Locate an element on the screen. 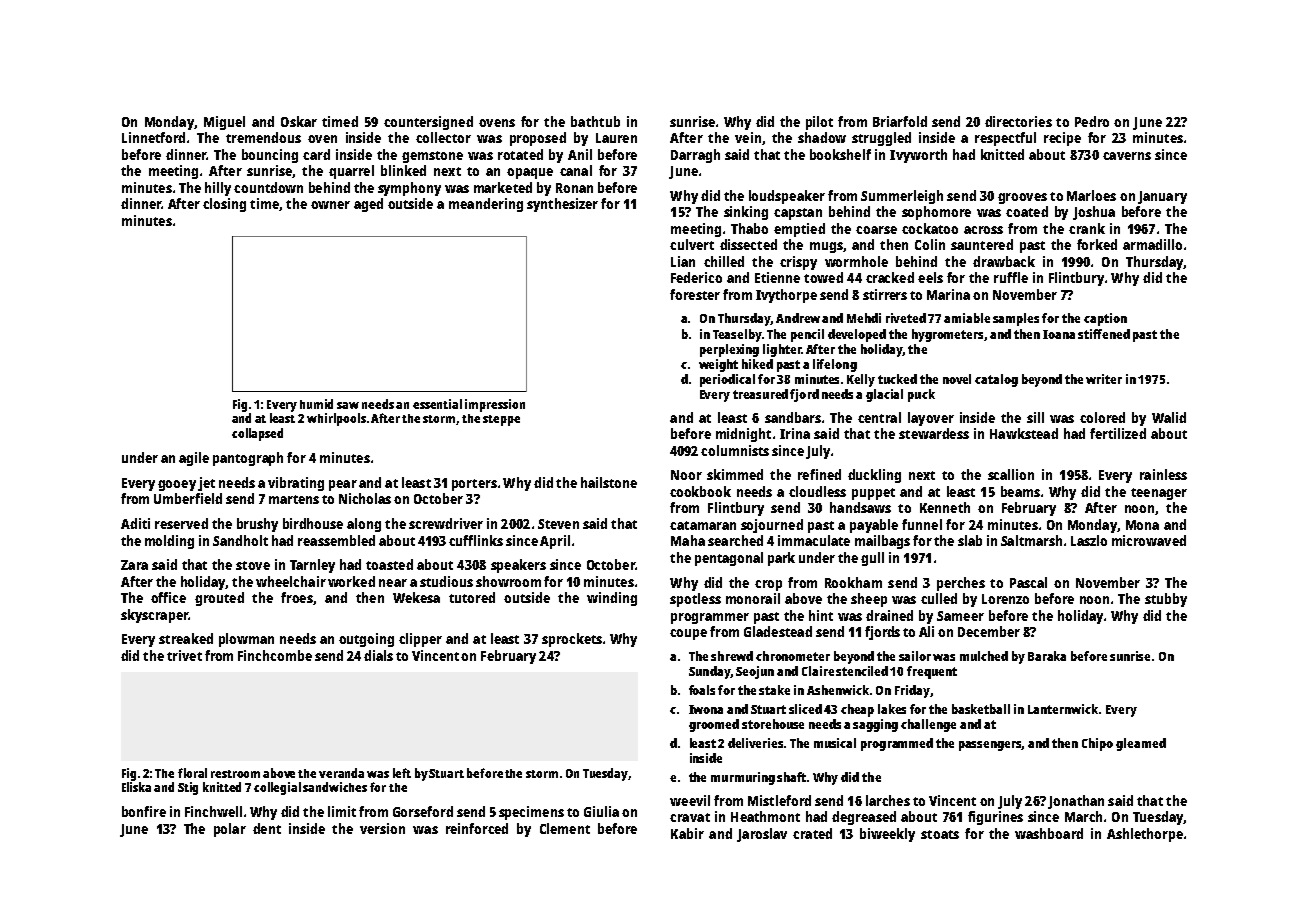 This screenshot has height=924, width=1308. Miguel is located at coordinates (224, 123).
